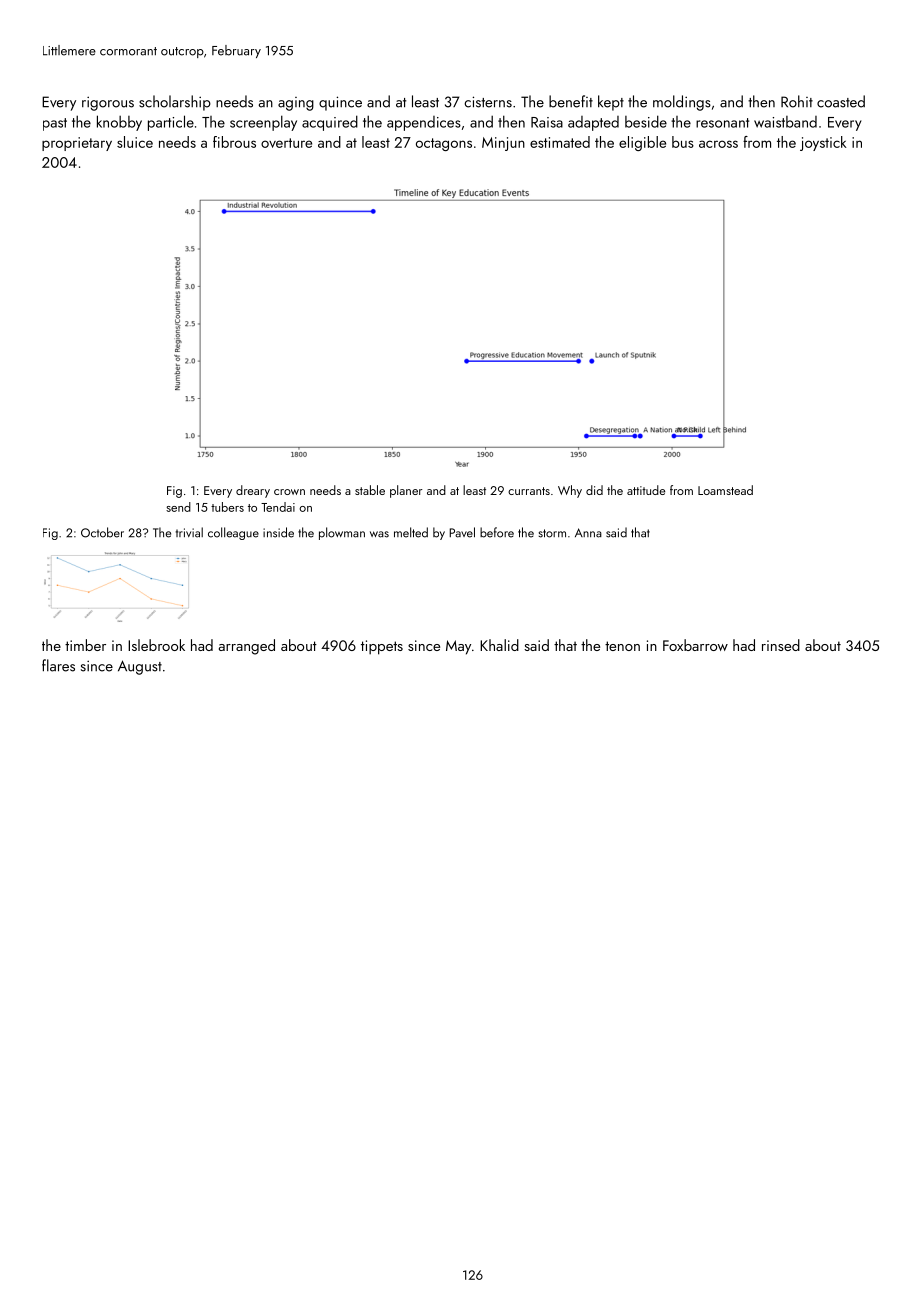 Image resolution: width=924 pixels, height=1308 pixels. Describe the element at coordinates (253, 491) in the screenshot. I see `dreary` at that location.
